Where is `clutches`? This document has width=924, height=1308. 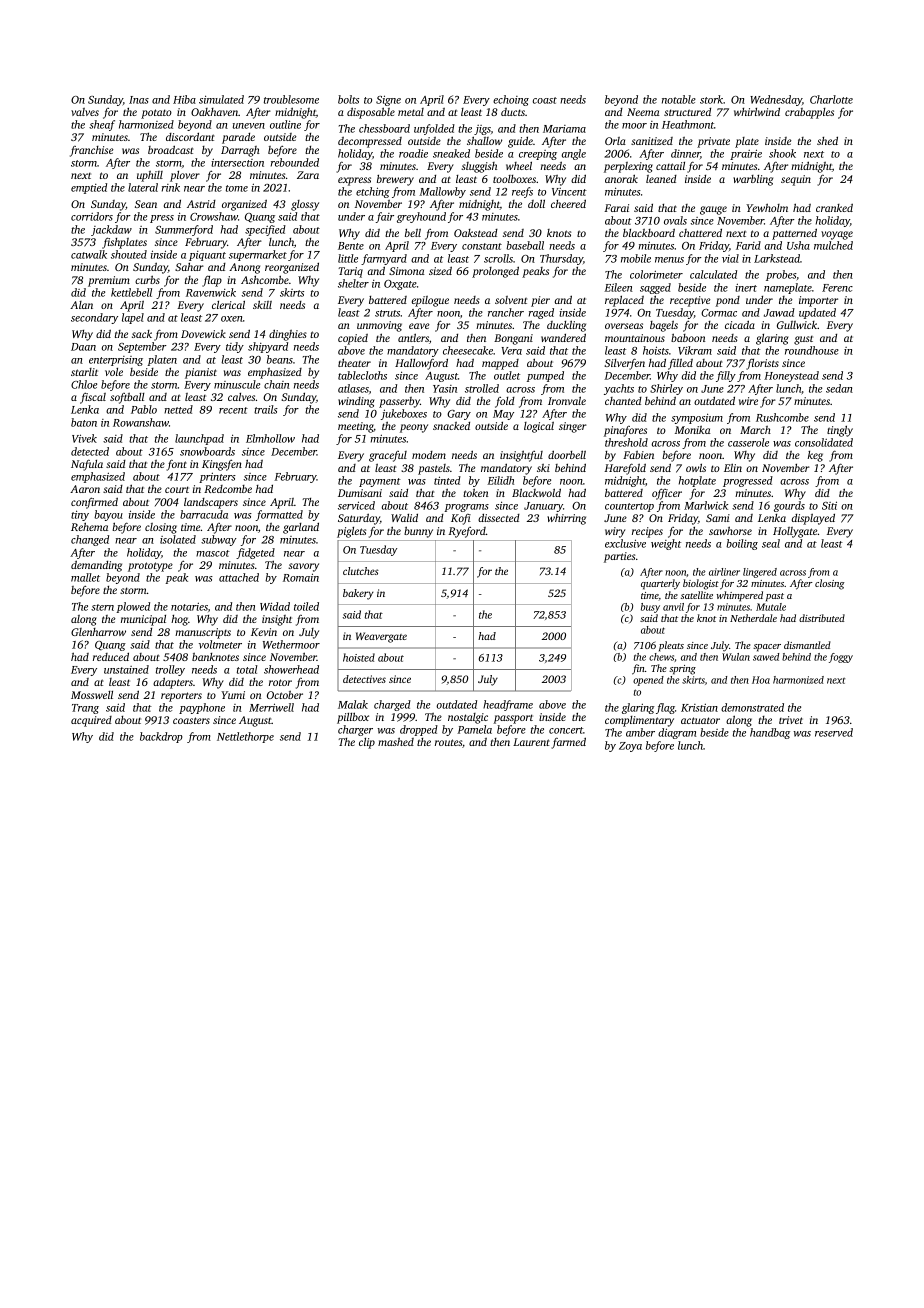 clutches is located at coordinates (361, 571).
